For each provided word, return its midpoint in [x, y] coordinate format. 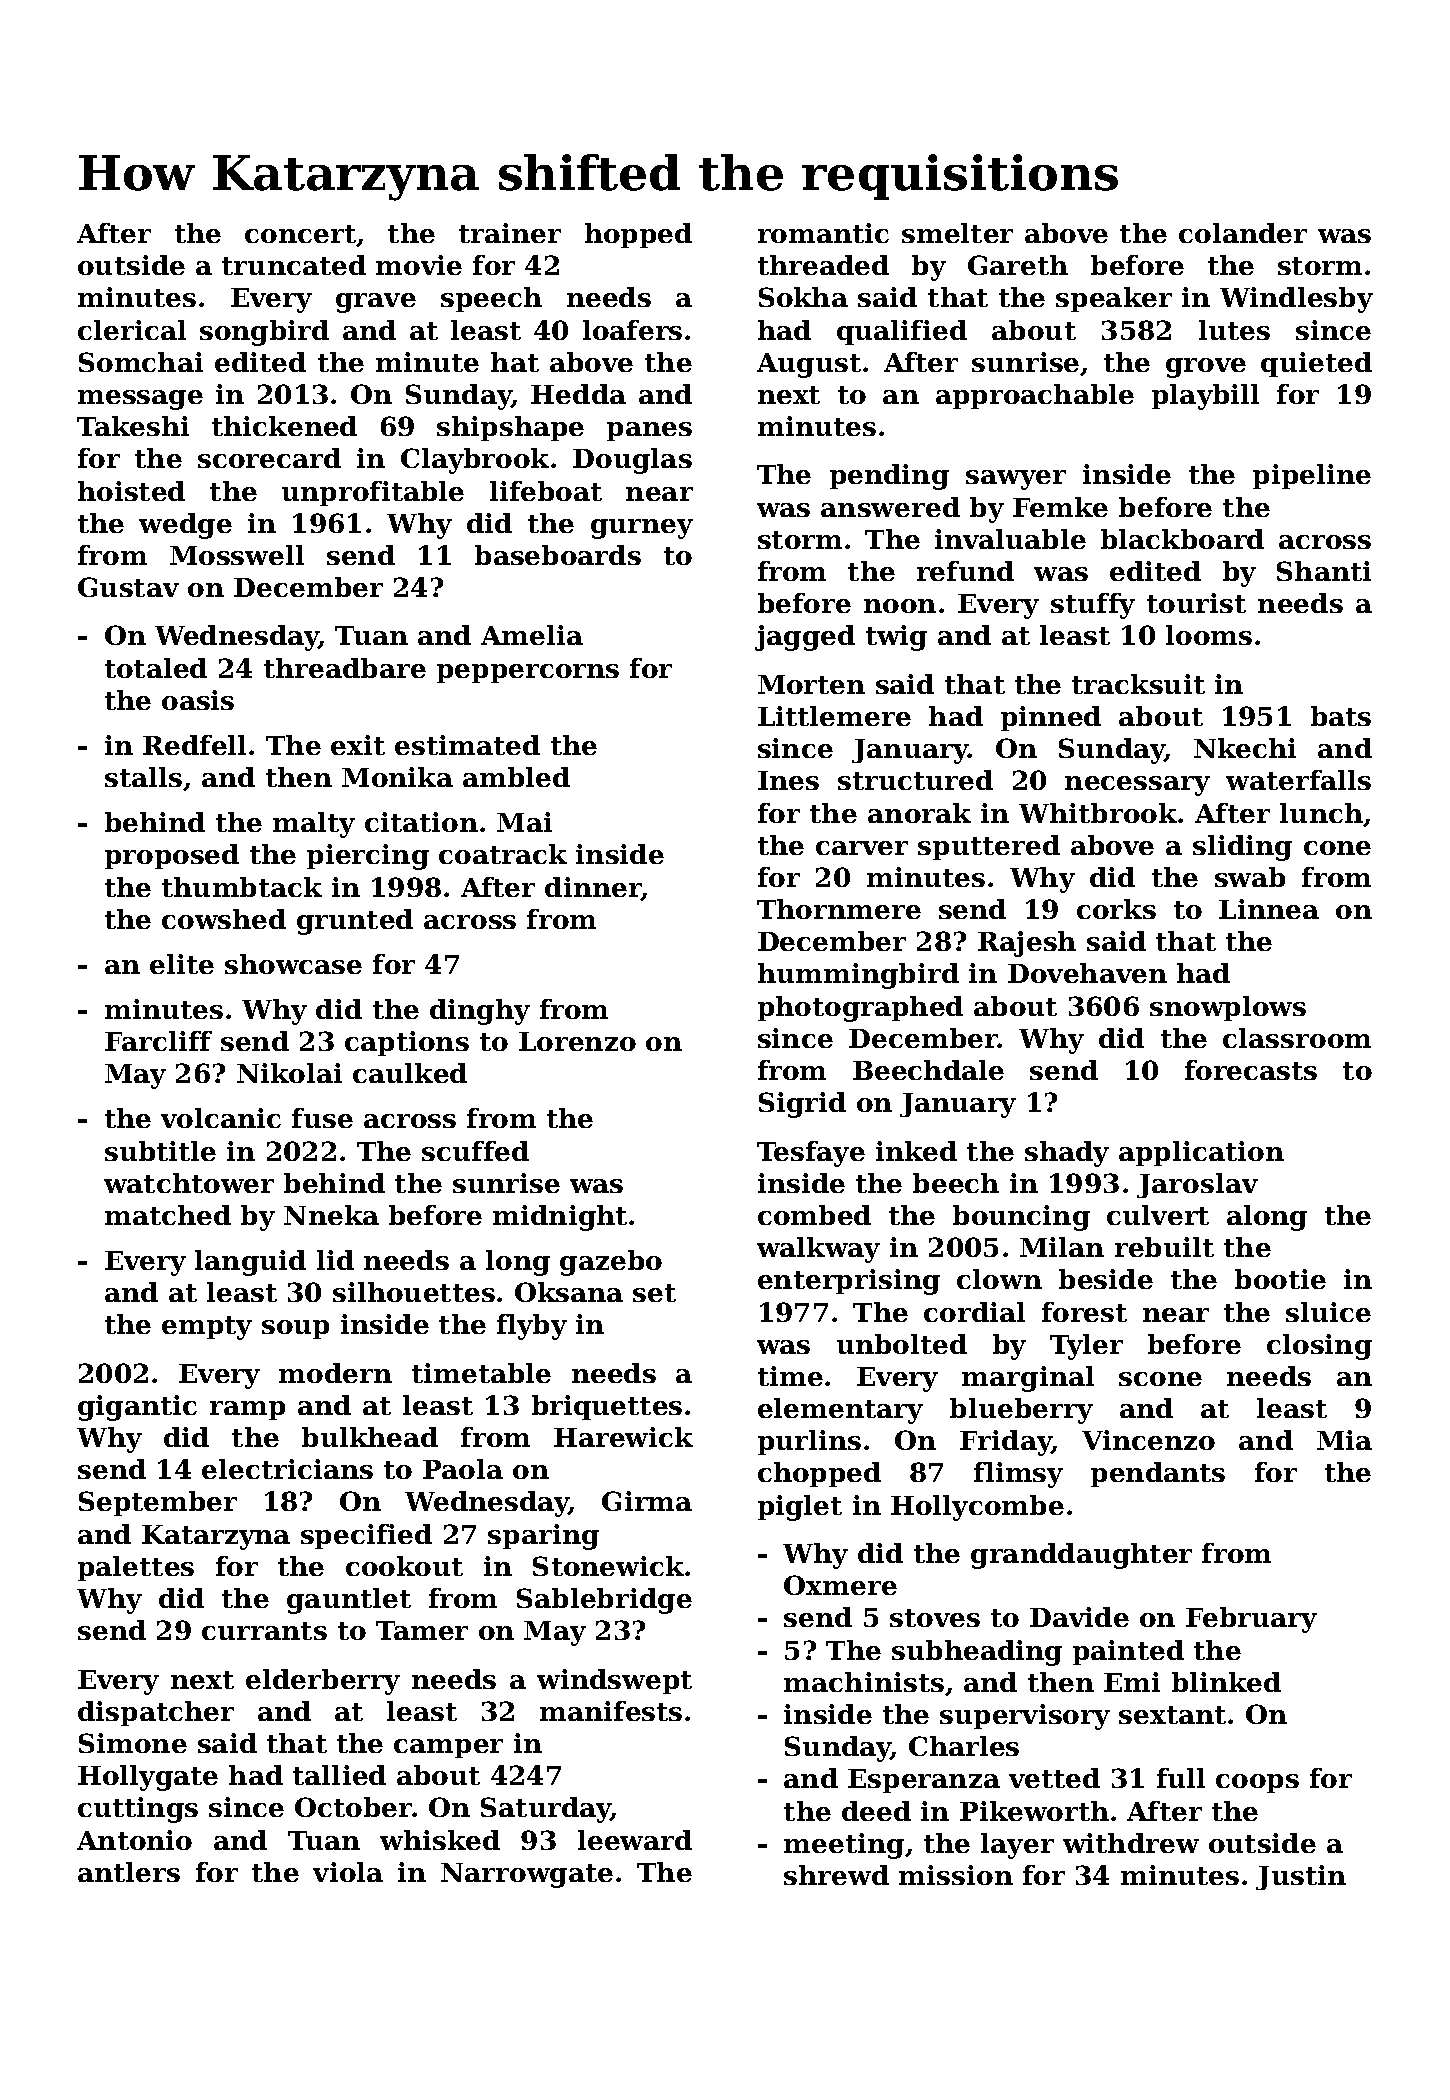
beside [1106, 1279]
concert [300, 234]
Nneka [331, 1215]
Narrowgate [527, 1875]
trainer [510, 233]
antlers [129, 1872]
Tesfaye [811, 1154]
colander [1243, 233]
